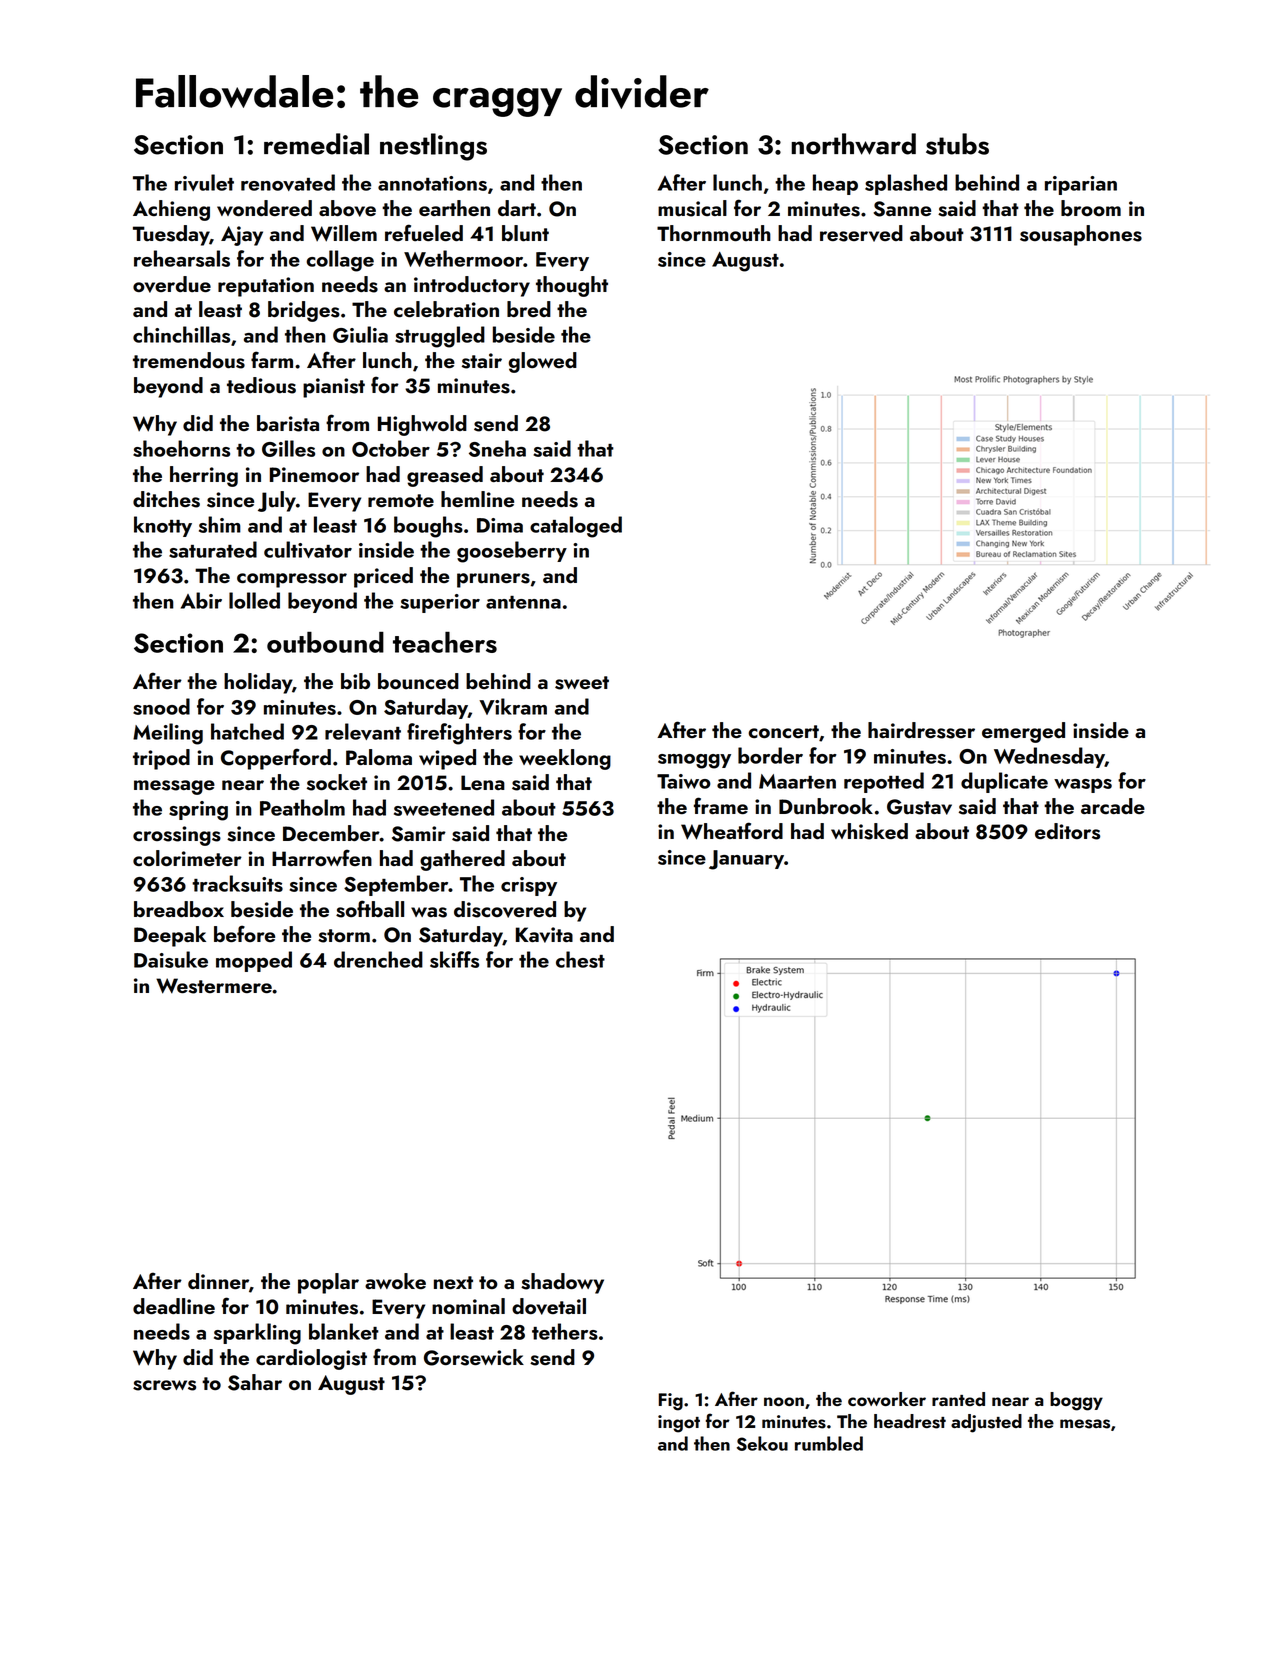  What do you see at coordinates (204, 182) in the image?
I see `rivulet` at bounding box center [204, 182].
